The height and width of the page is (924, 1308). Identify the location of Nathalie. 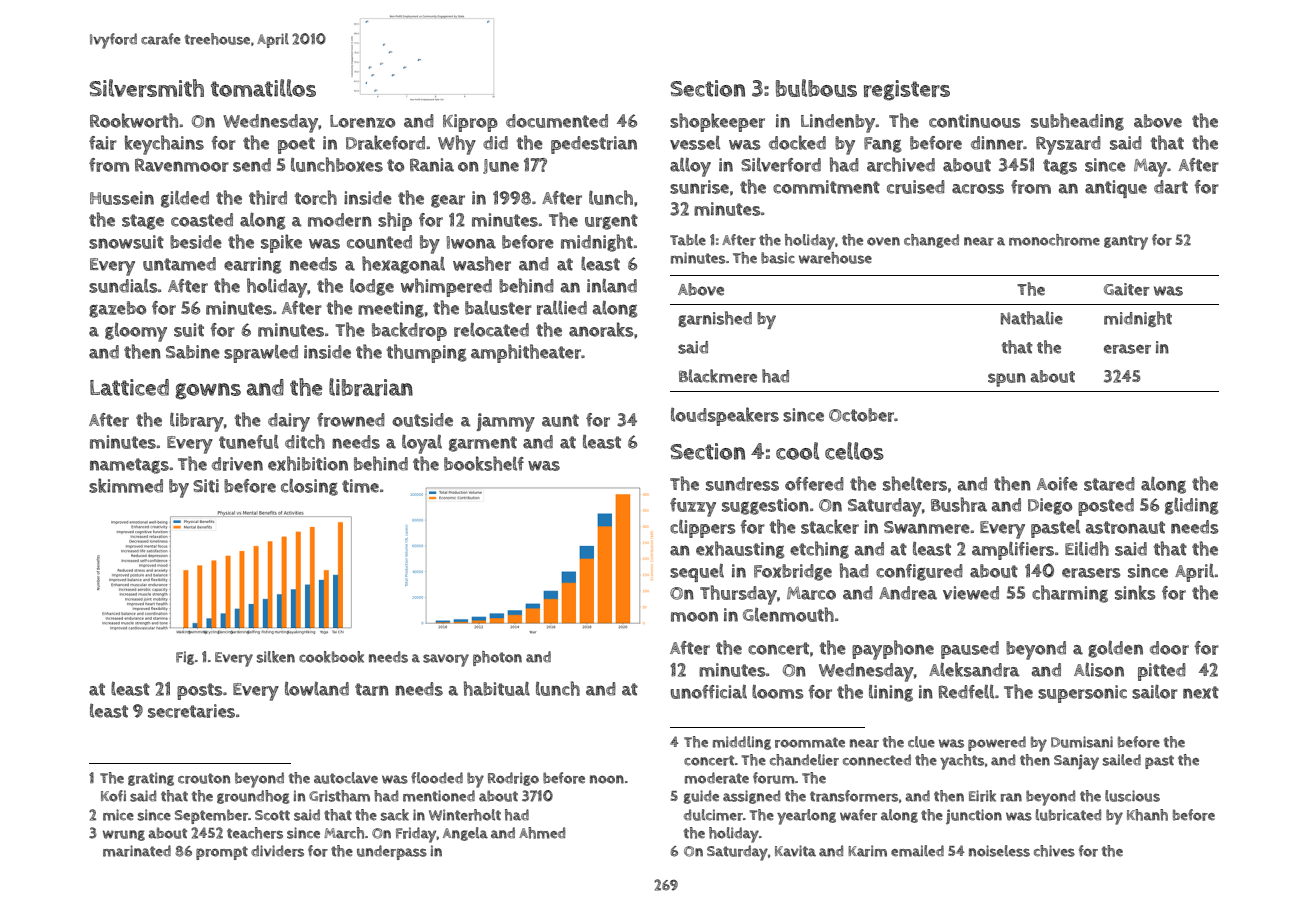
(1032, 318).
